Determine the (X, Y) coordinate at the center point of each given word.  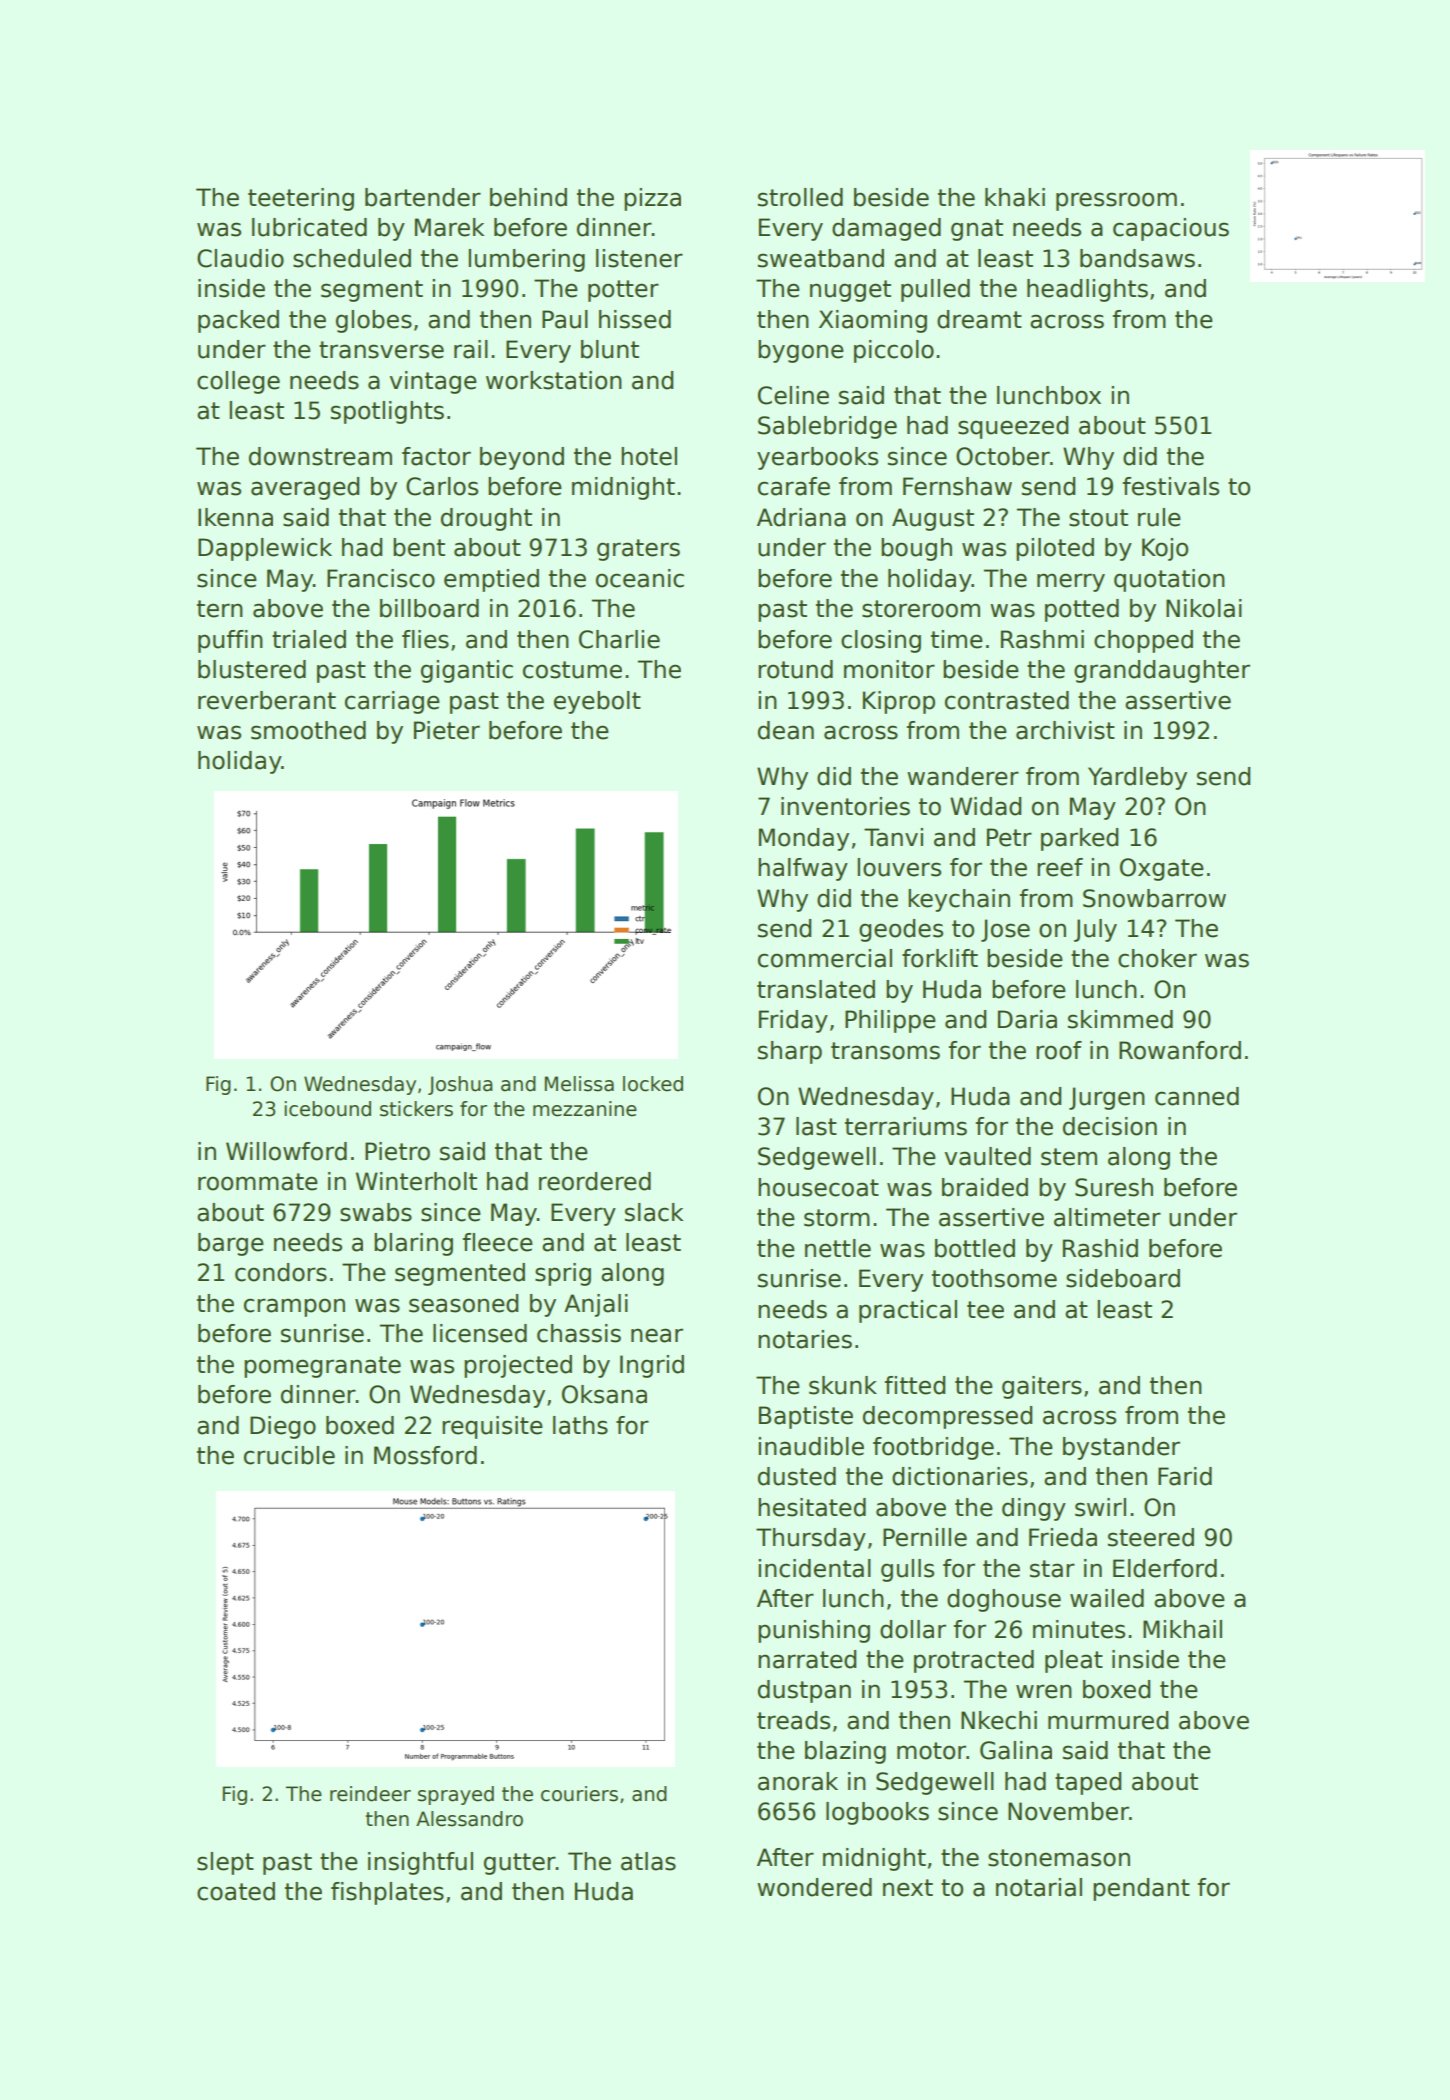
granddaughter (1162, 671)
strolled (800, 197)
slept (225, 1863)
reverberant (267, 700)
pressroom (1116, 201)
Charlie (619, 639)
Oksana (604, 1394)
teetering (301, 199)
